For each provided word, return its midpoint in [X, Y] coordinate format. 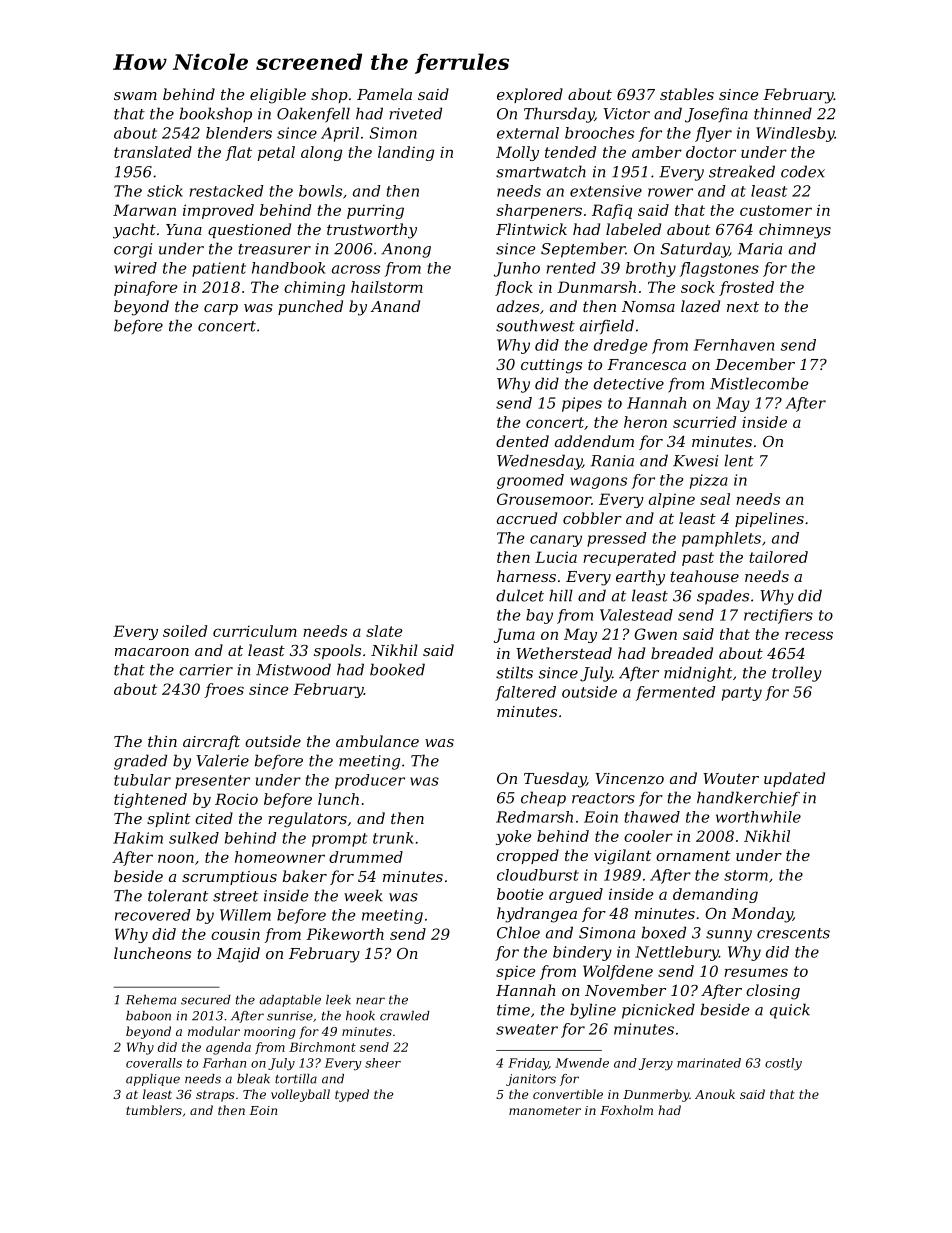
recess [809, 635]
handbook [288, 268]
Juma [514, 635]
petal [276, 153]
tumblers [154, 1110]
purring [375, 211]
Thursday [559, 115]
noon [176, 858]
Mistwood [293, 669]
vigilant [622, 857]
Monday [762, 915]
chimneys [795, 231]
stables [687, 94]
